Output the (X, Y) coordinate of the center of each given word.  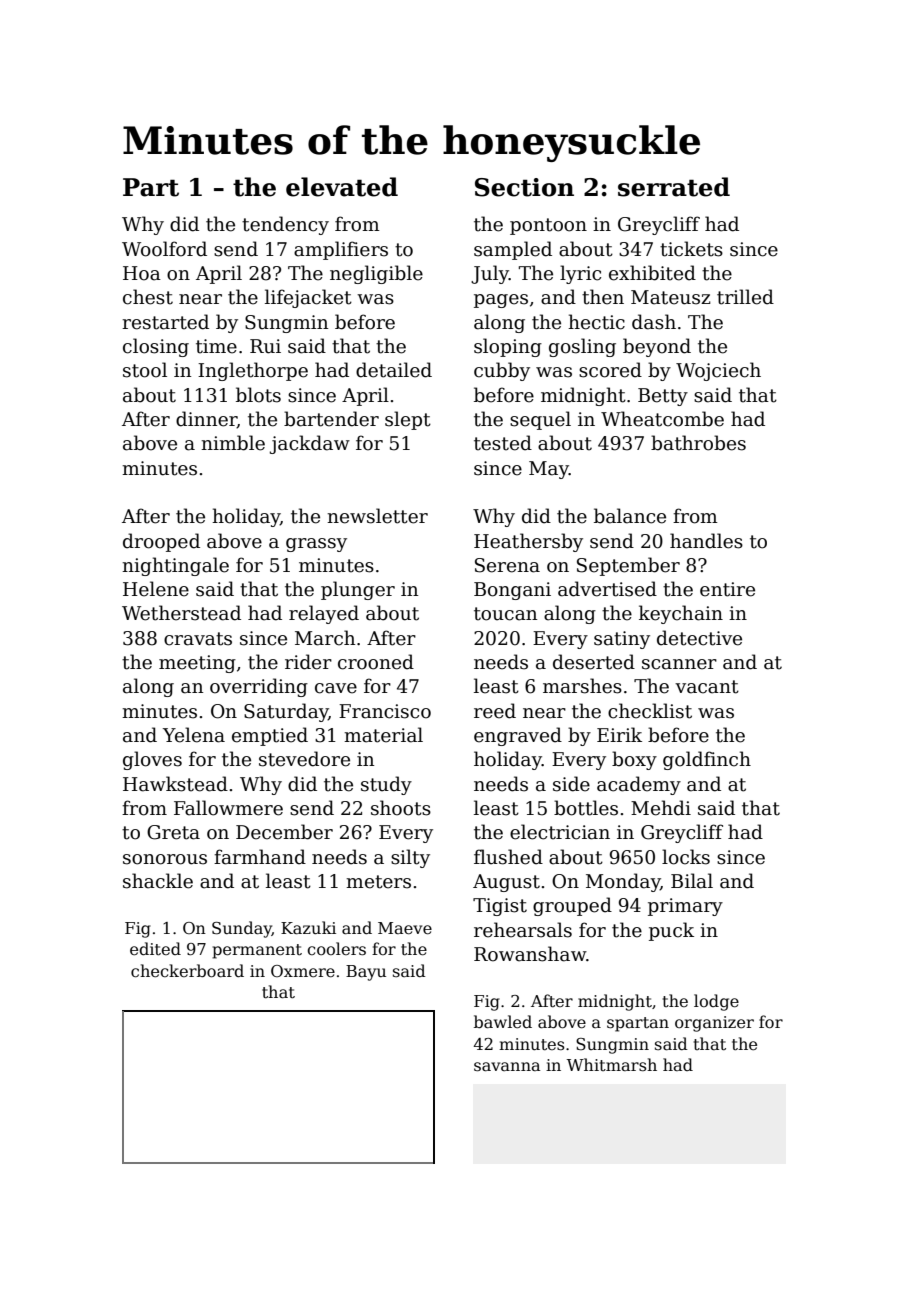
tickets (691, 249)
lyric (580, 274)
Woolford (164, 249)
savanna (507, 1067)
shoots (401, 808)
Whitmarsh (612, 1064)
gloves (152, 760)
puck (671, 931)
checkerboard (187, 971)
